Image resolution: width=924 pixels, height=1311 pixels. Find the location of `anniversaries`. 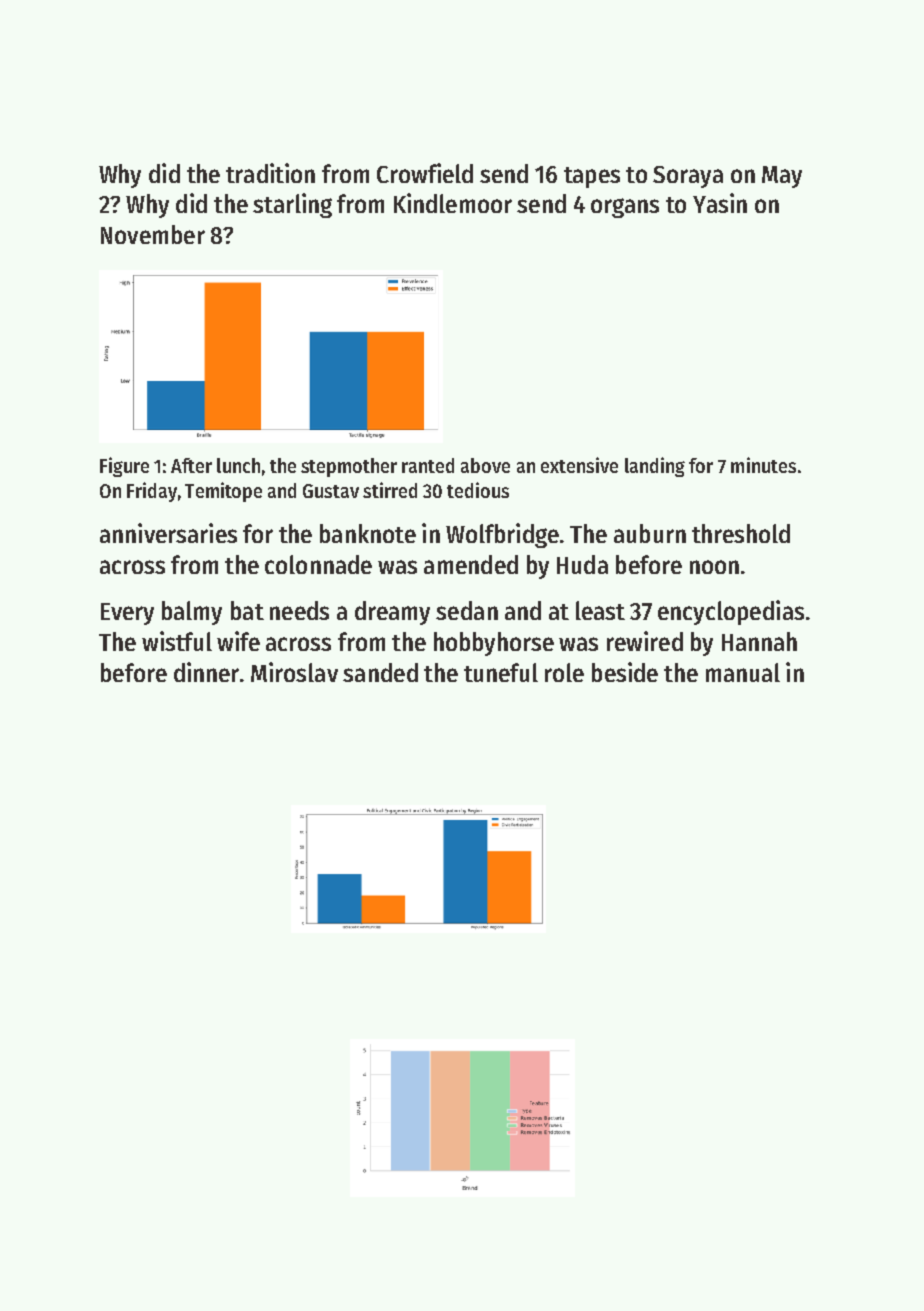

anniversaries is located at coordinates (168, 533).
